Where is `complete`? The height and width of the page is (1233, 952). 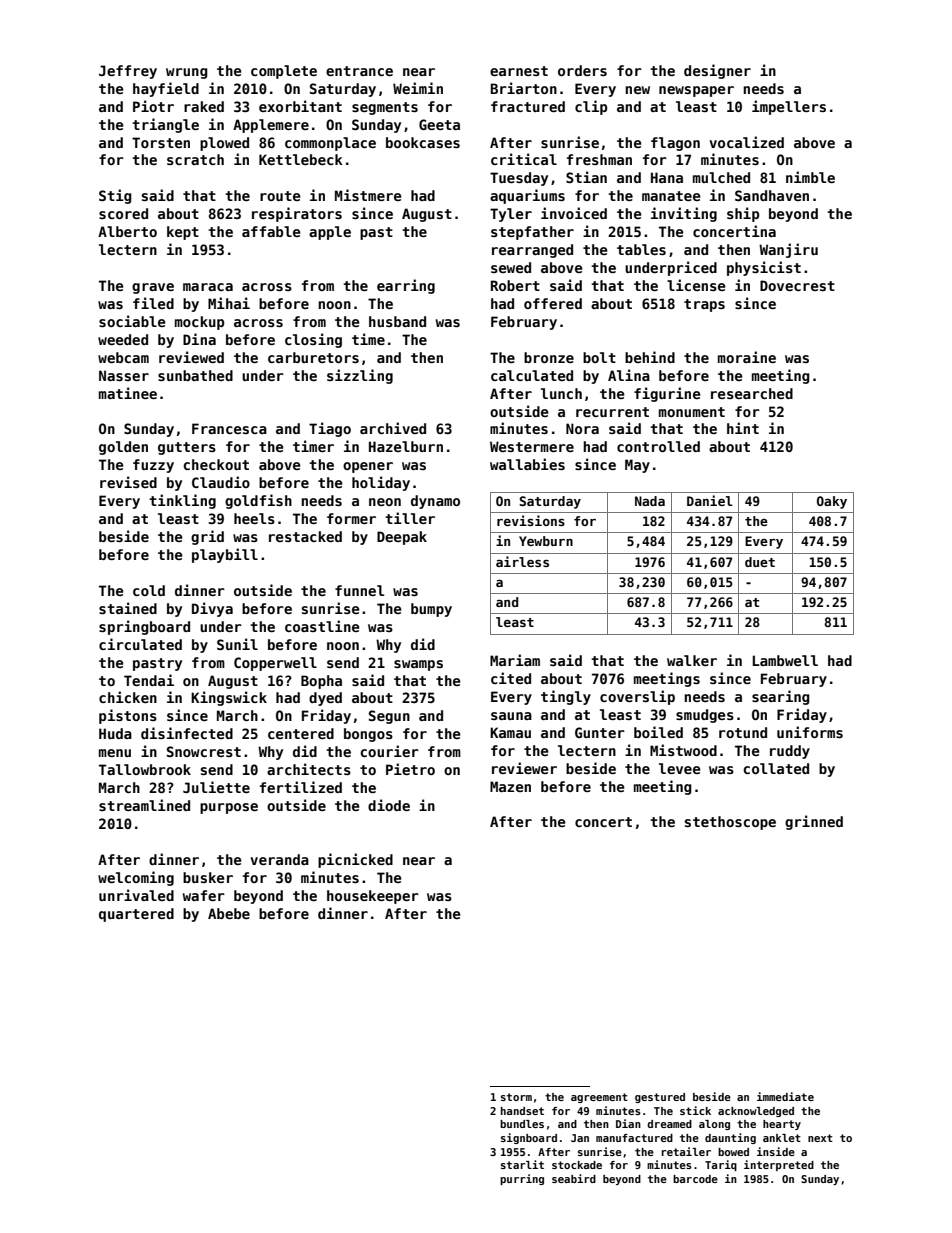
complete is located at coordinates (284, 72).
